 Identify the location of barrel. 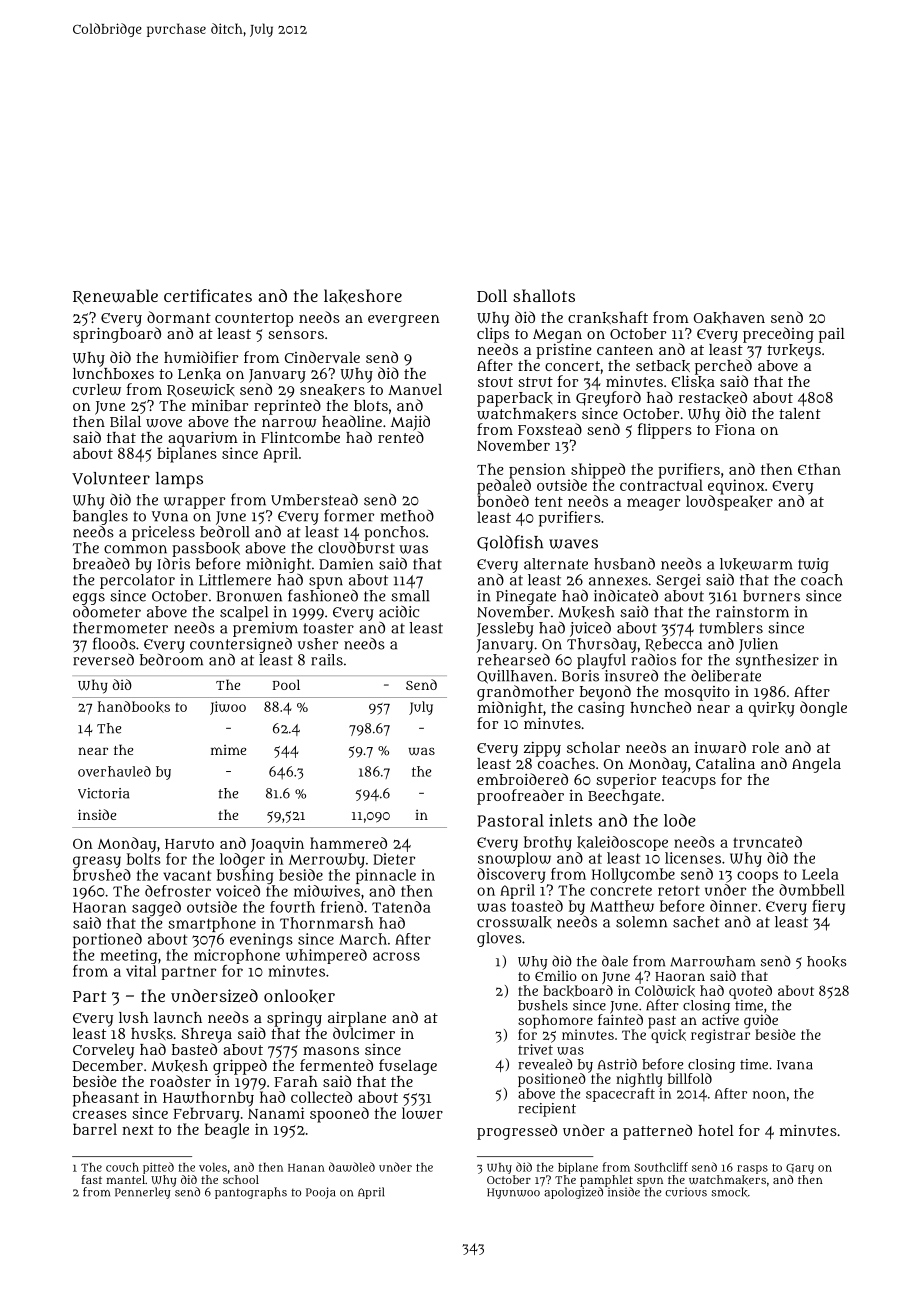
(95, 1129).
